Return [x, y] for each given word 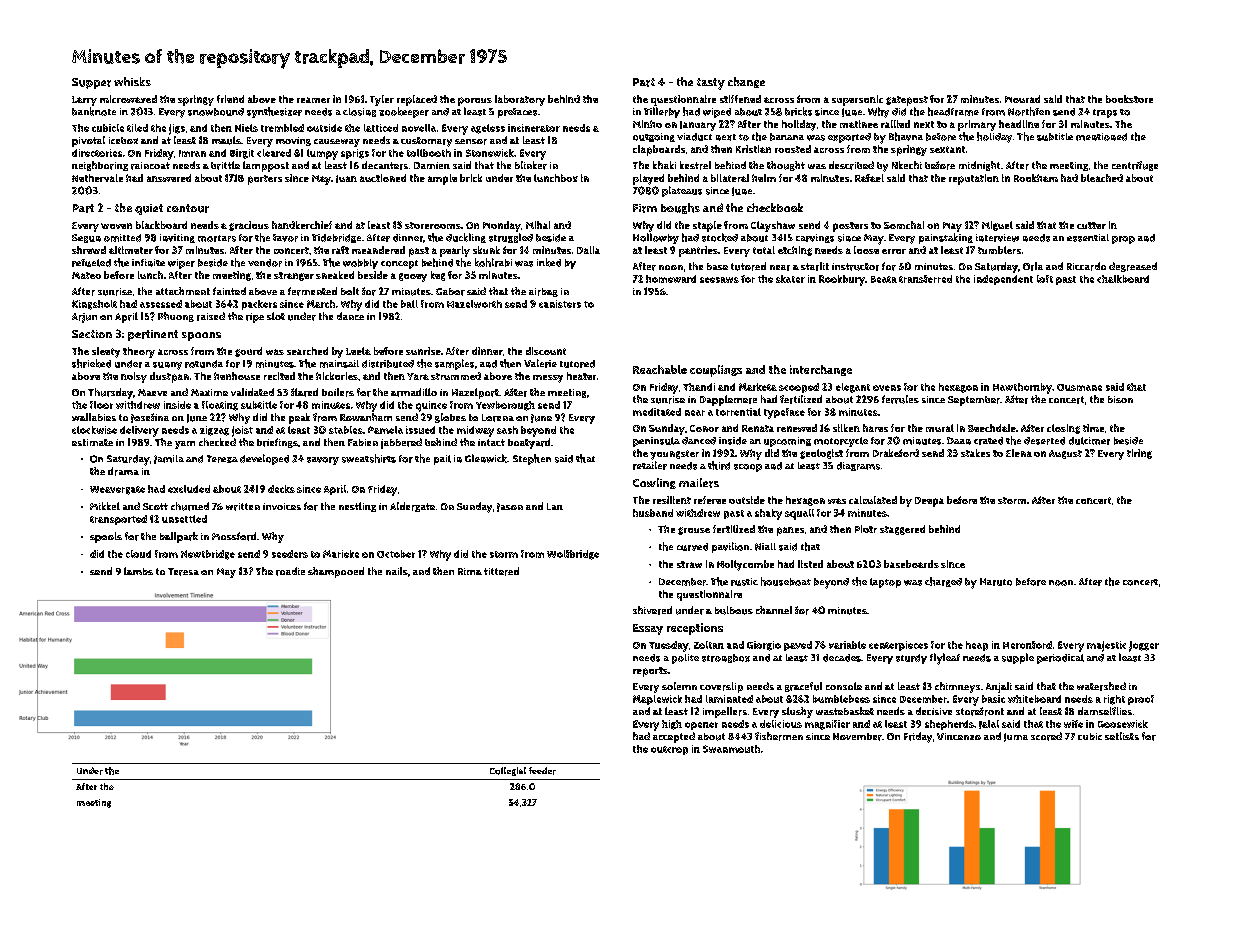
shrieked [91, 363]
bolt [350, 291]
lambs [138, 571]
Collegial [508, 771]
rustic [744, 582]
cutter [1091, 225]
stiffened [740, 99]
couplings [716, 371]
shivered [652, 610]
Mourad [1022, 99]
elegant [853, 388]
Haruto [996, 582]
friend [230, 99]
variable [847, 645]
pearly [455, 251]
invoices [282, 506]
